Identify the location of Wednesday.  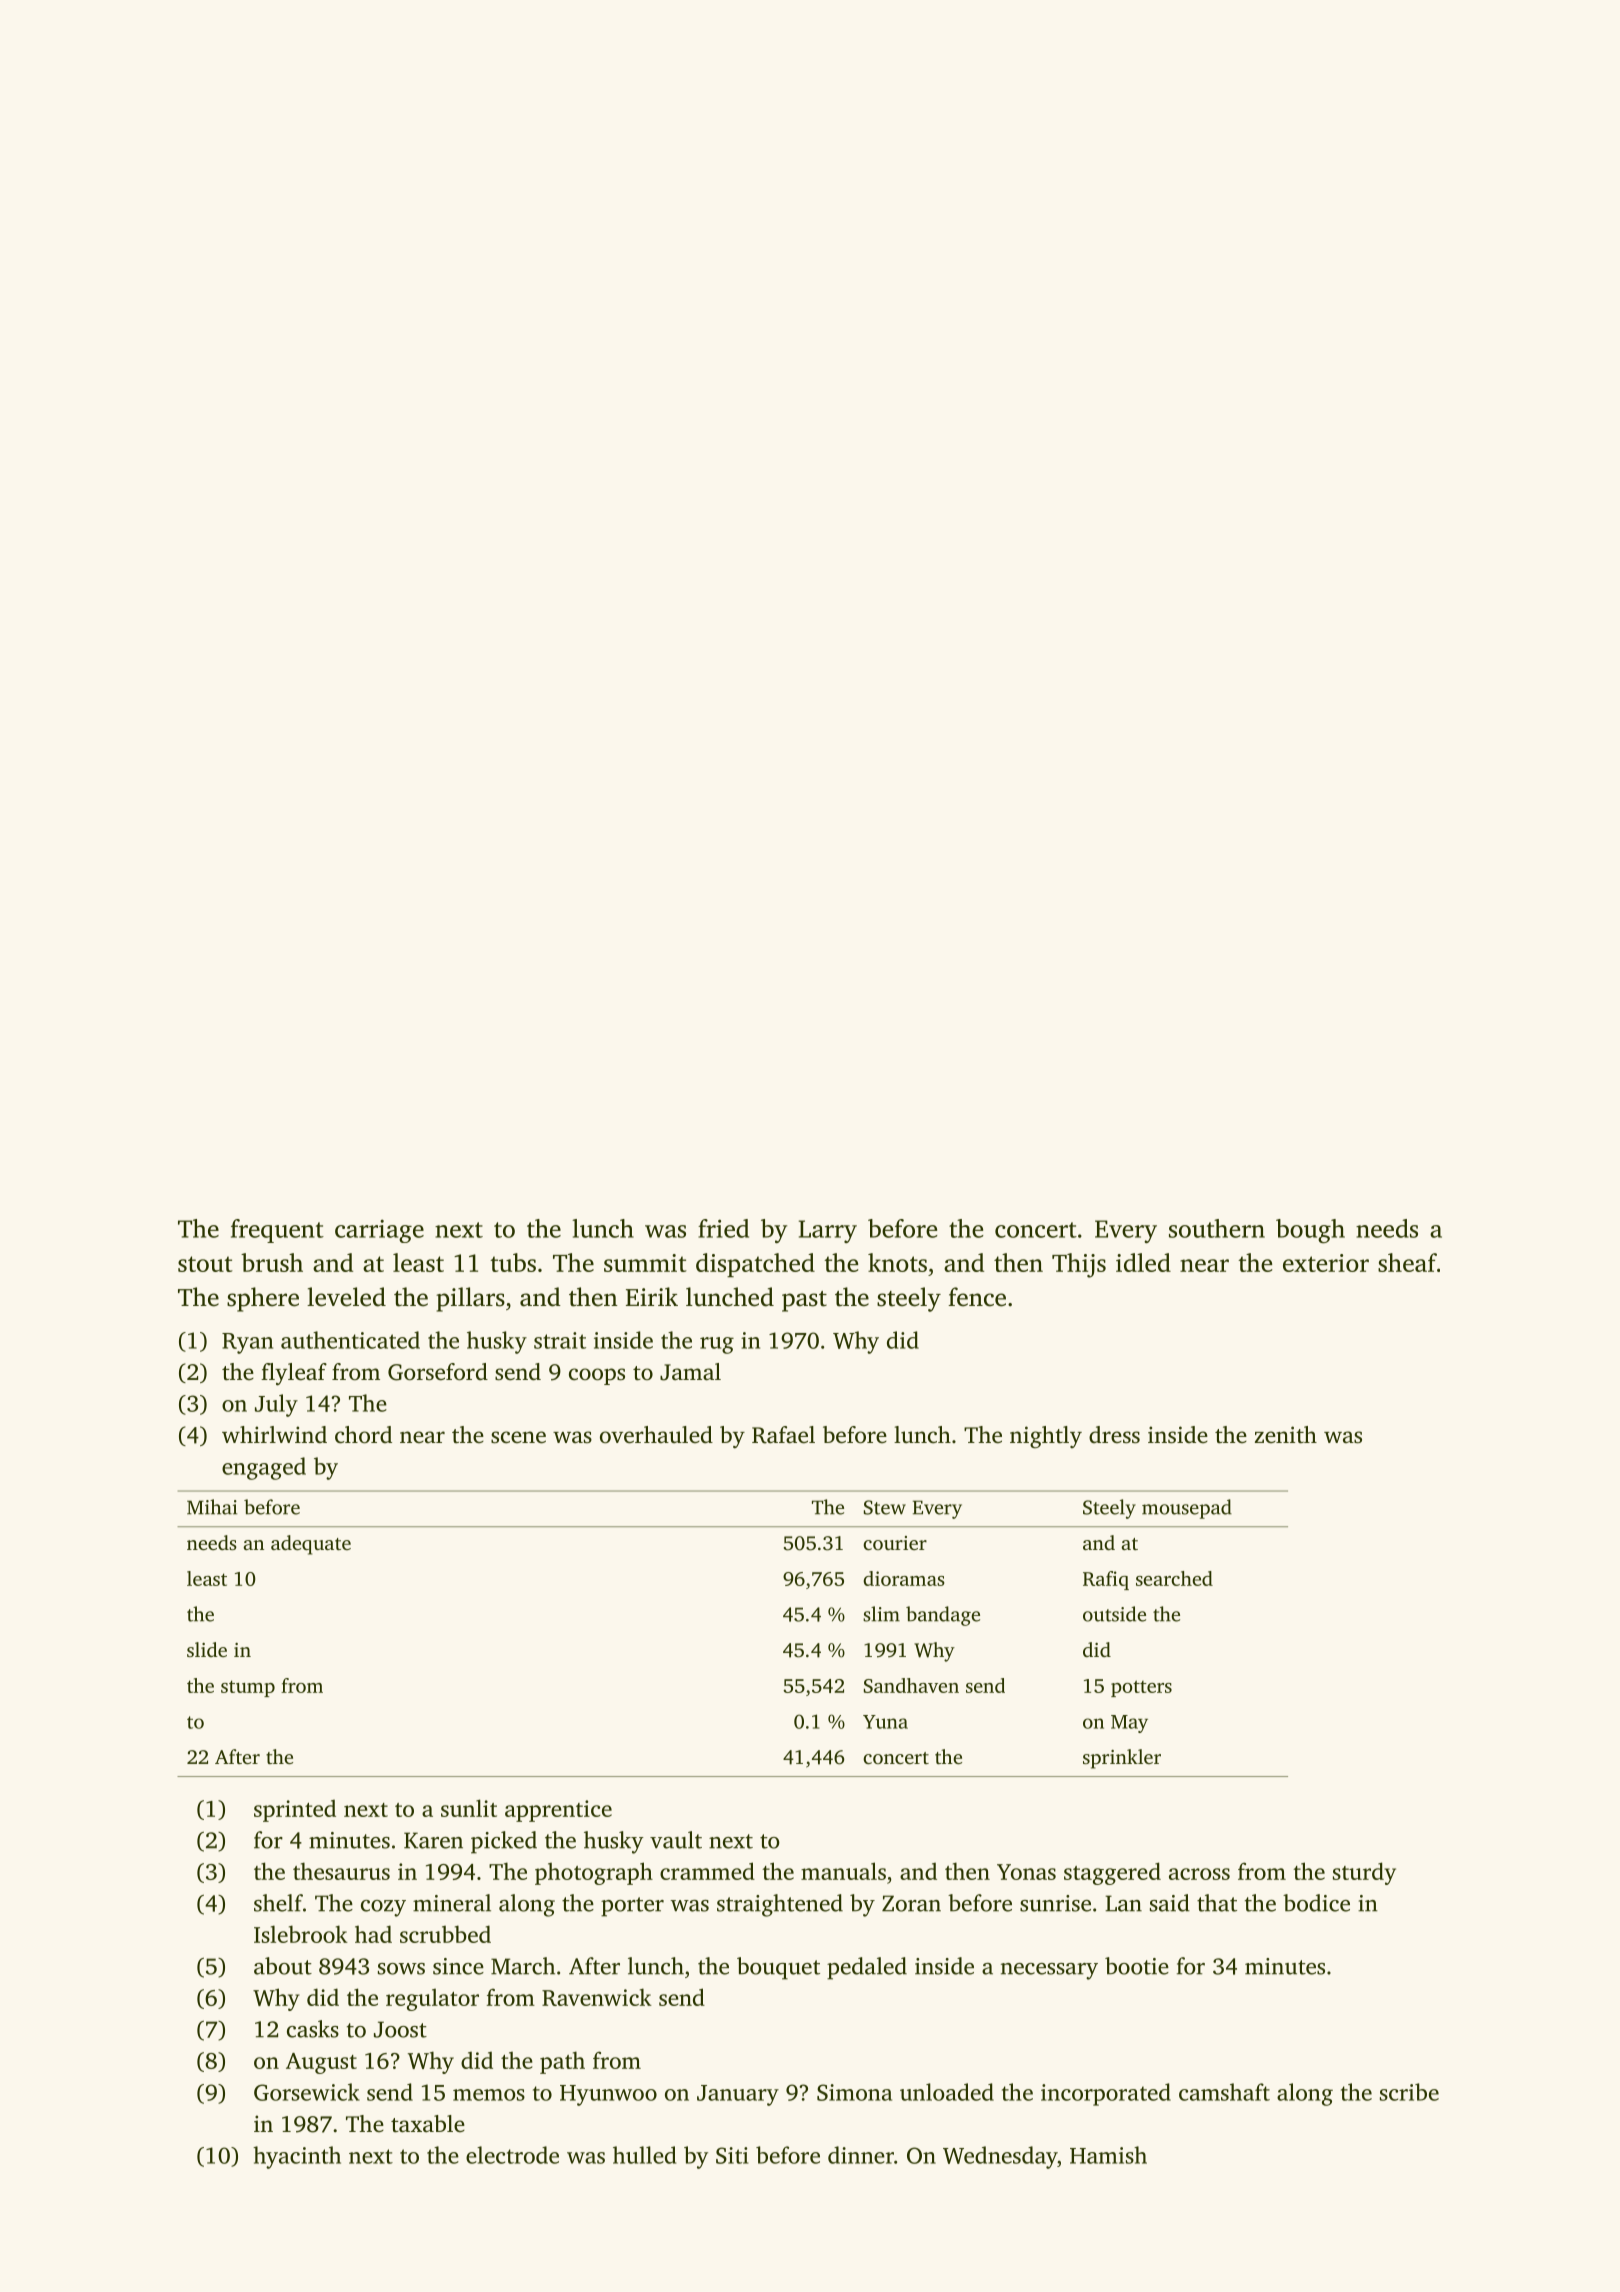
(1000, 2157).
